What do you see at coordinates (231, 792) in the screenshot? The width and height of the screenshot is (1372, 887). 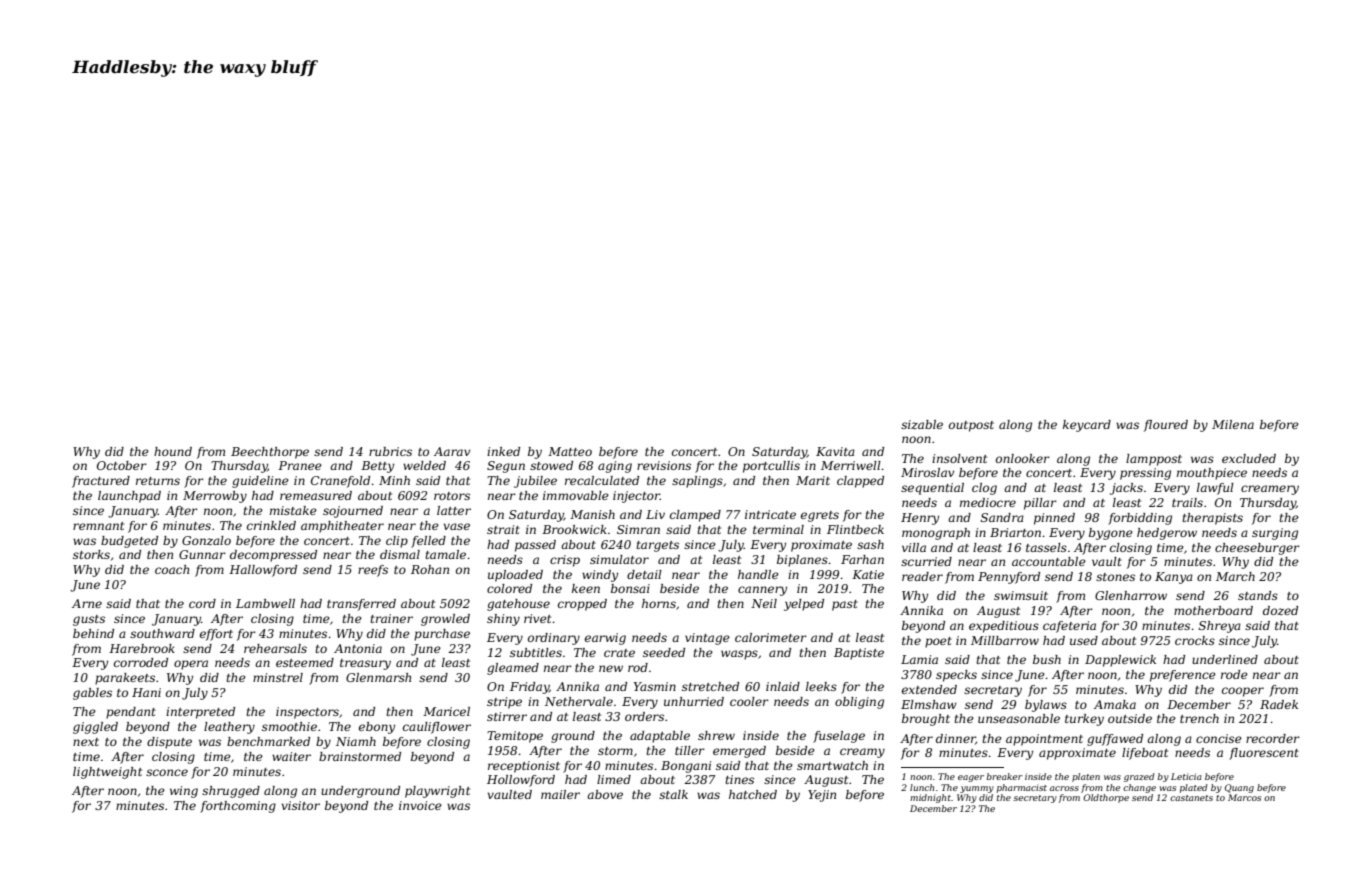 I see `shrugged` at bounding box center [231, 792].
